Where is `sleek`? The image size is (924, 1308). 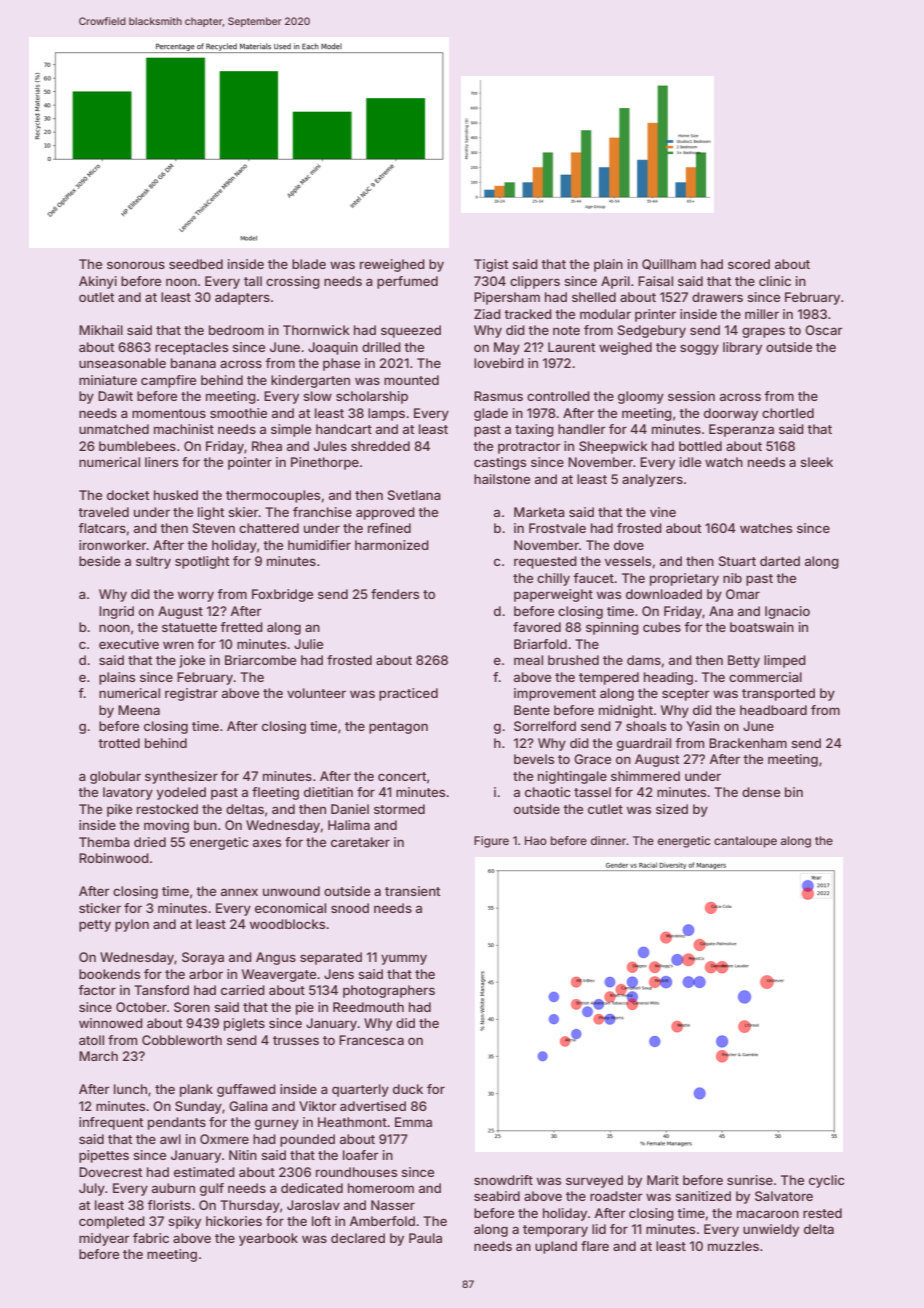
sleek is located at coordinates (816, 462).
